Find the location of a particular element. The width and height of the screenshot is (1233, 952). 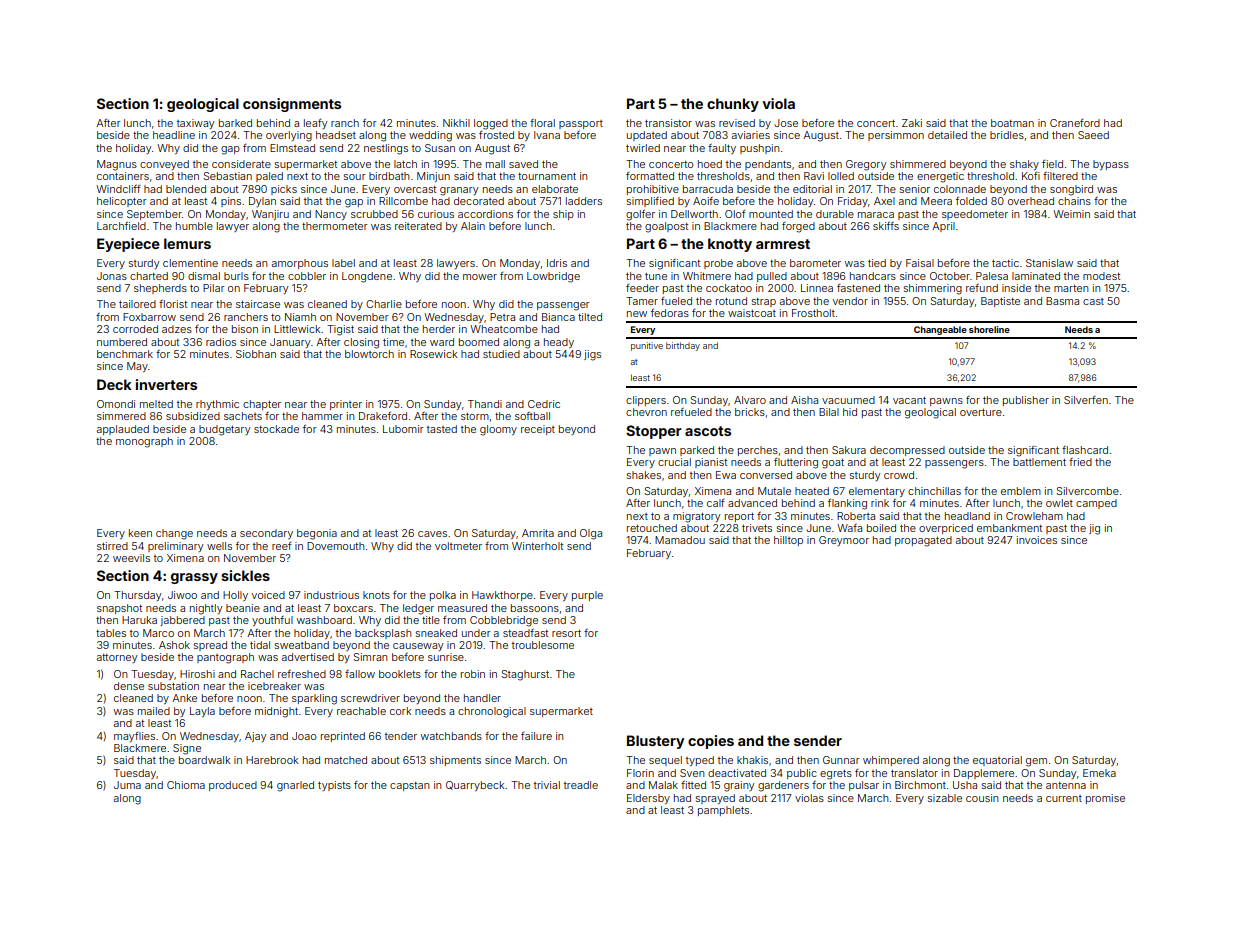

hilltop is located at coordinates (788, 541).
